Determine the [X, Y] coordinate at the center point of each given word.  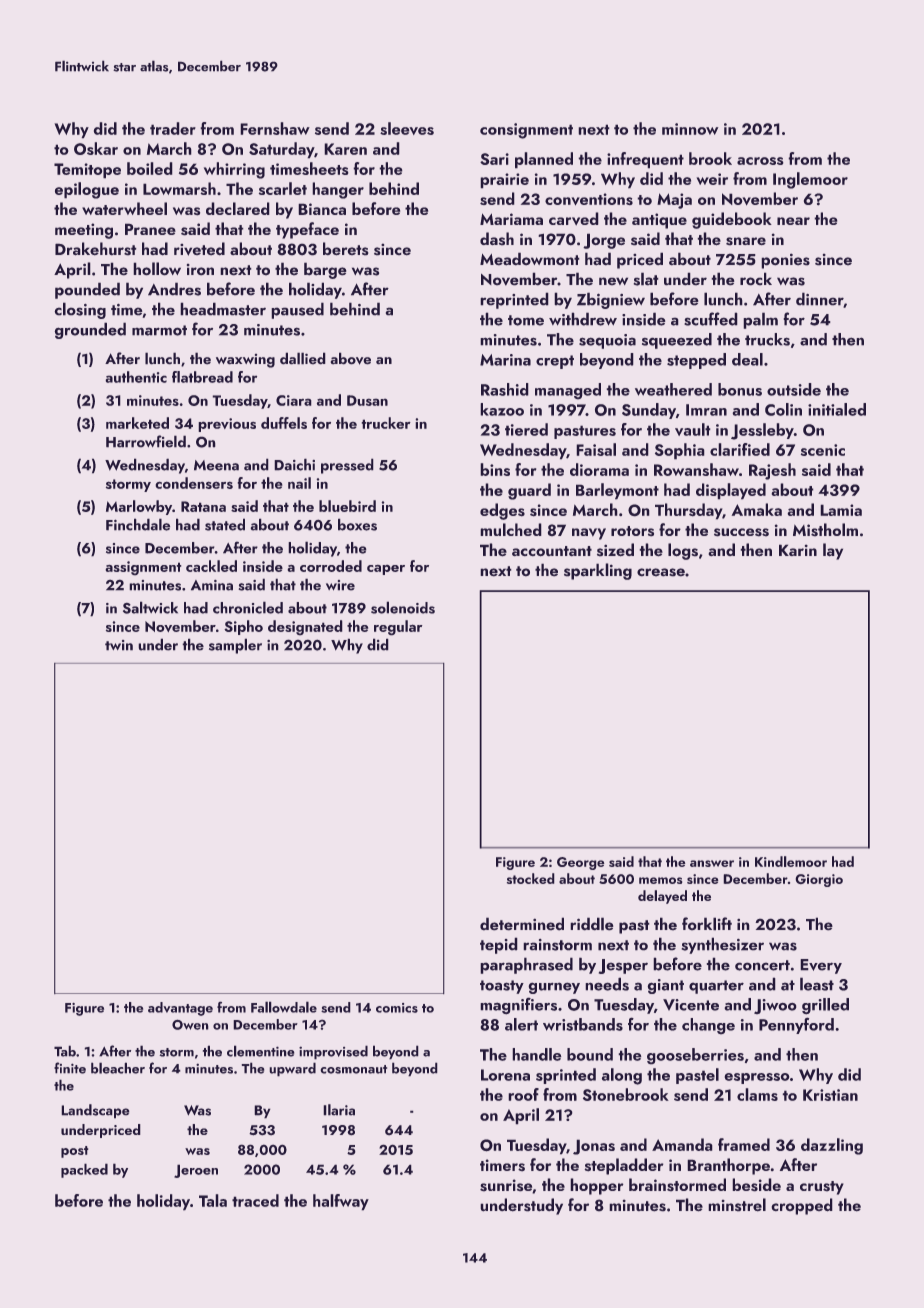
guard [529, 491]
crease [661, 572]
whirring [234, 170]
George [581, 863]
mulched [511, 529]
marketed [137, 423]
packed [84, 1170]
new [613, 281]
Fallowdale [284, 1007]
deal [747, 359]
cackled [211, 566]
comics [397, 1008]
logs [683, 551]
